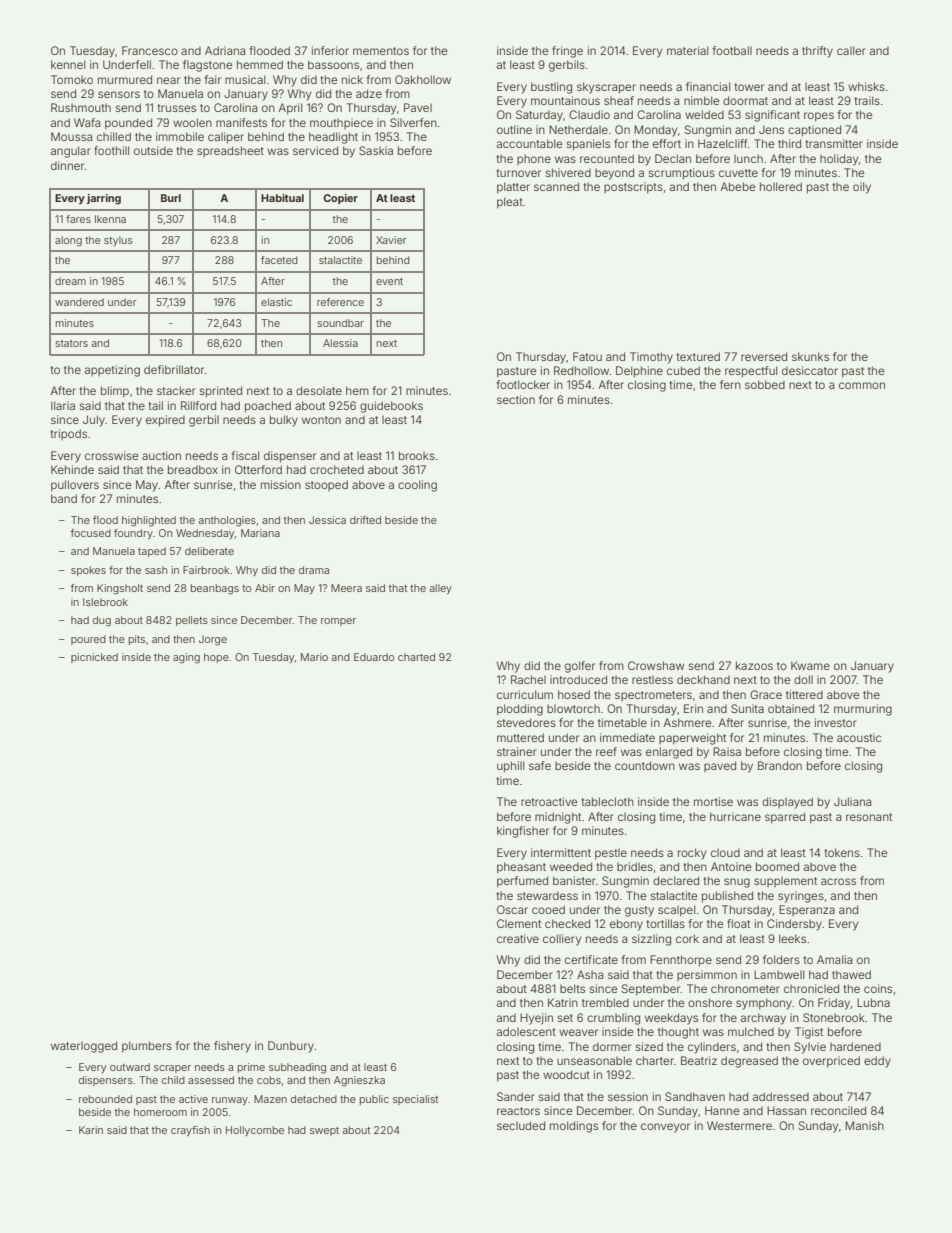 Image resolution: width=952 pixels, height=1233 pixels. What do you see at coordinates (862, 385) in the screenshot?
I see `common` at bounding box center [862, 385].
